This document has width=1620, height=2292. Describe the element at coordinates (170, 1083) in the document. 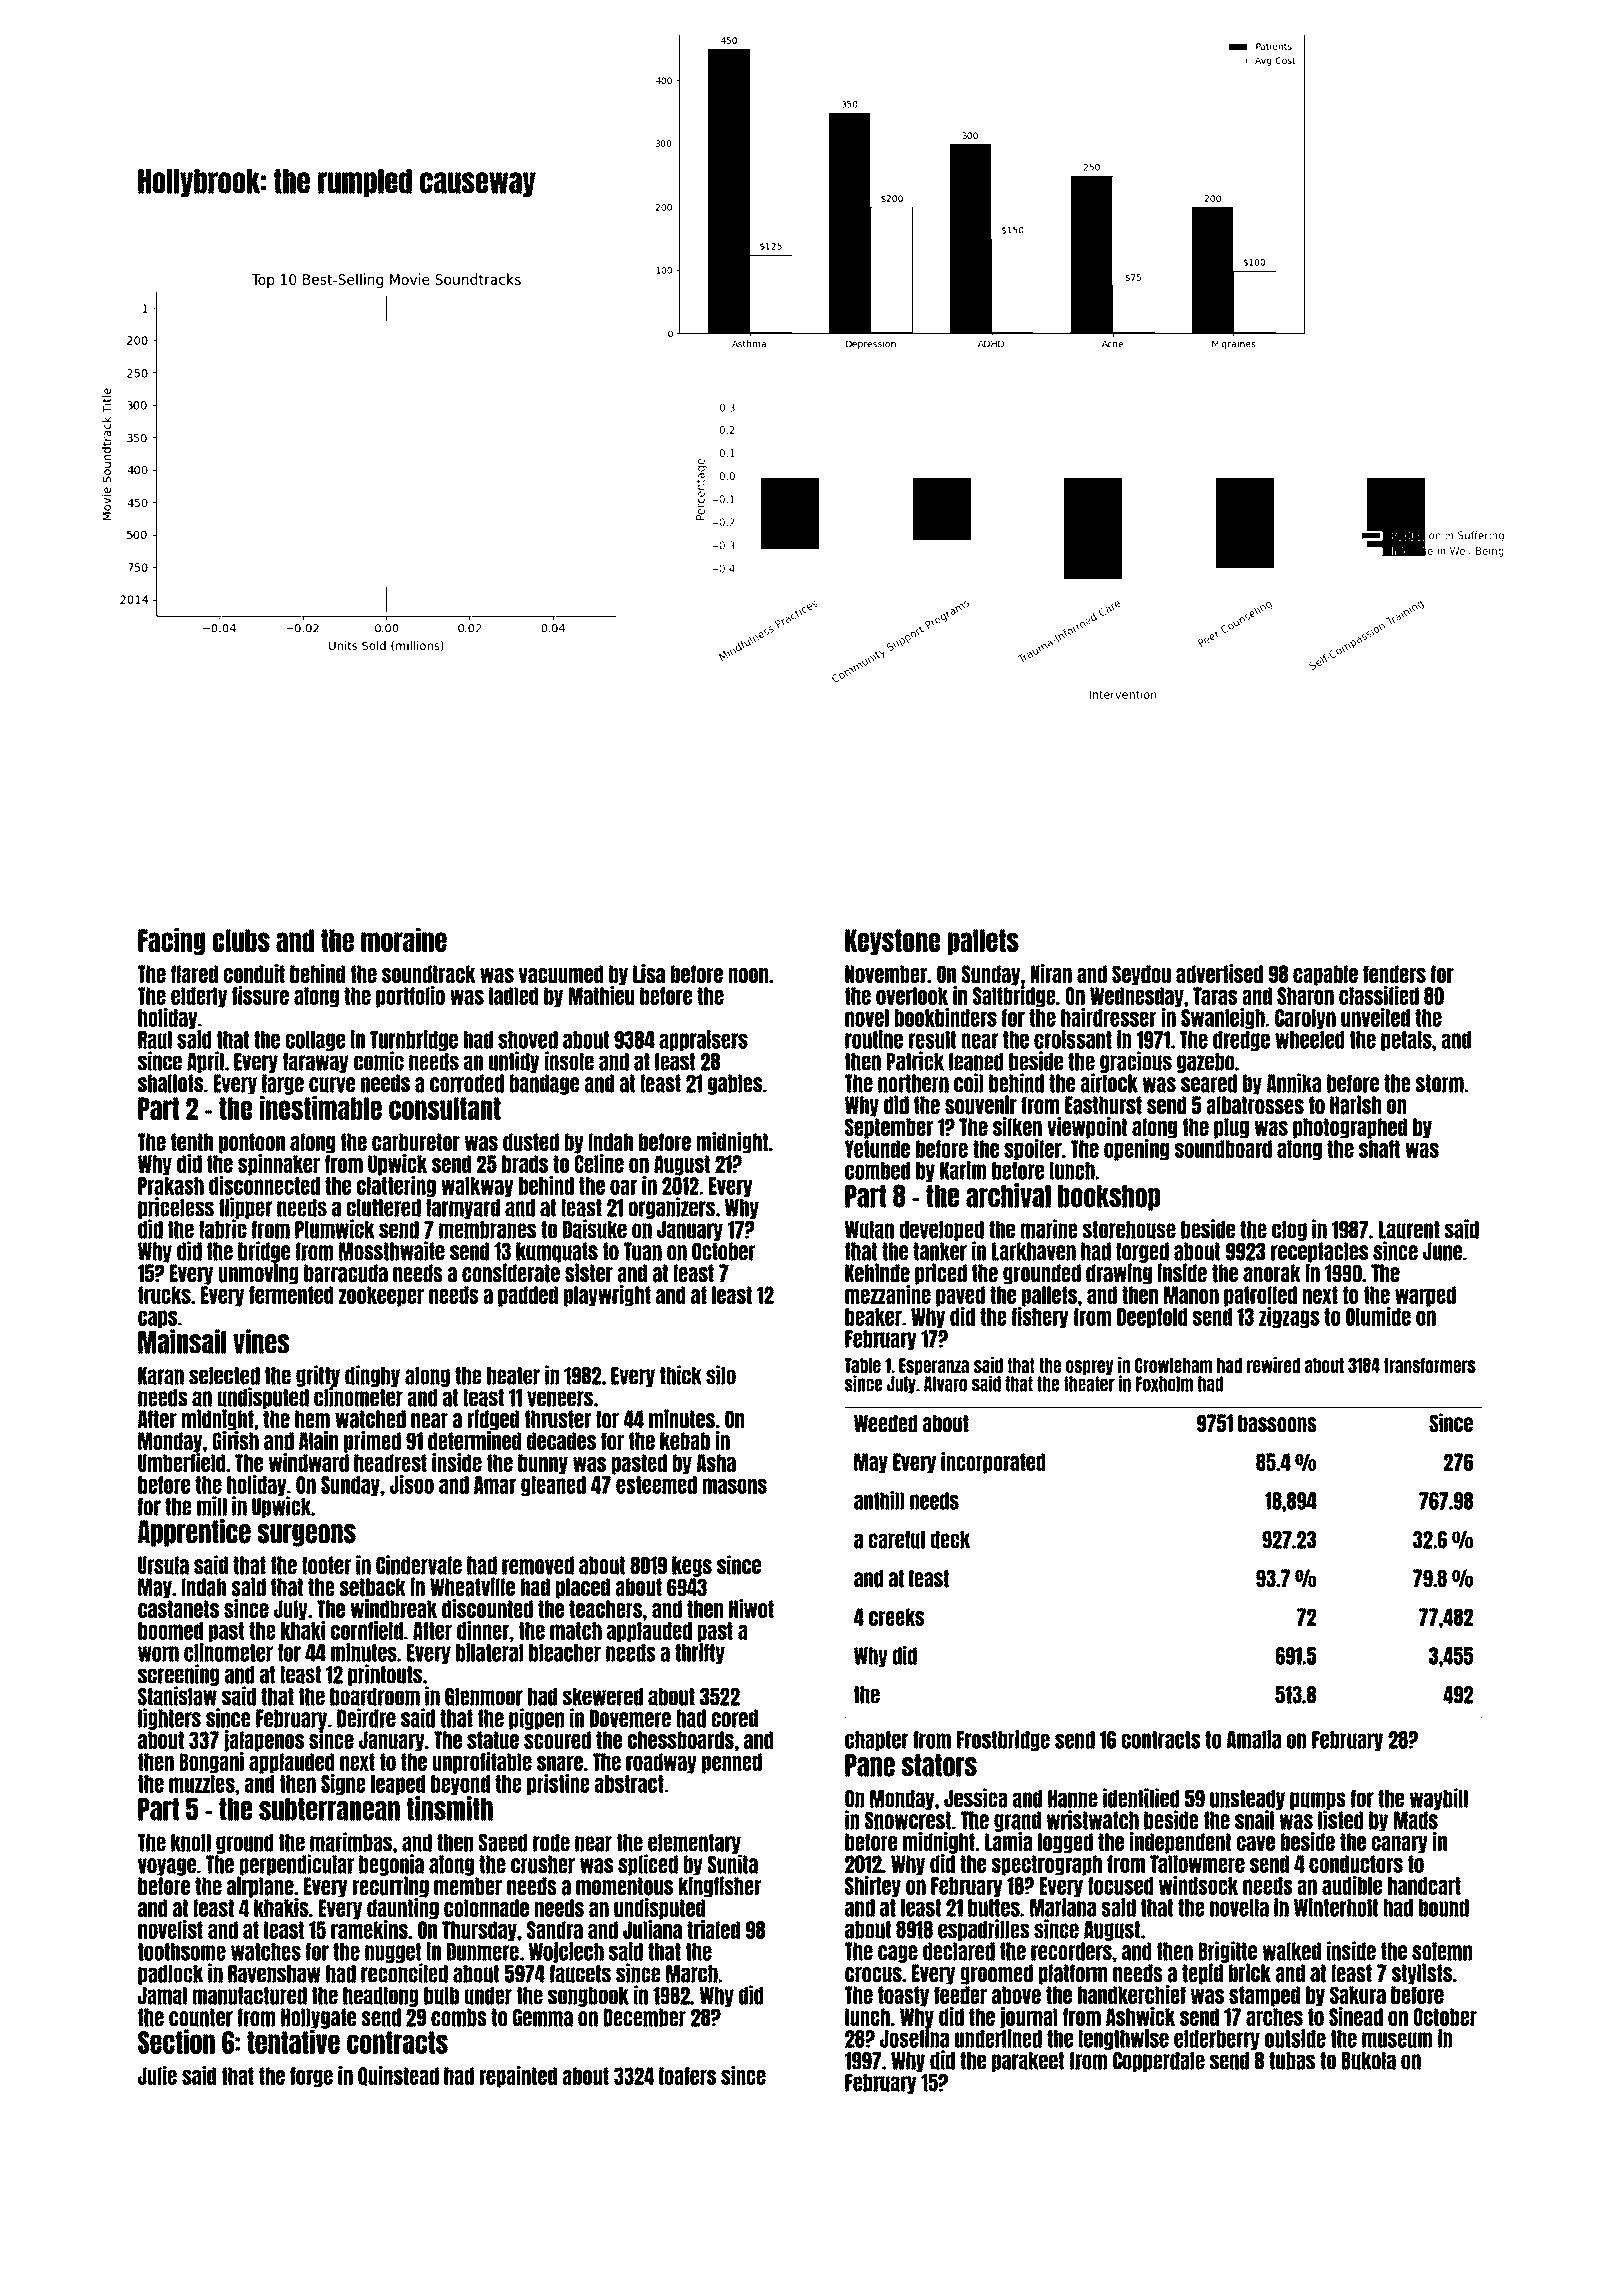

I see `shallots` at that location.
